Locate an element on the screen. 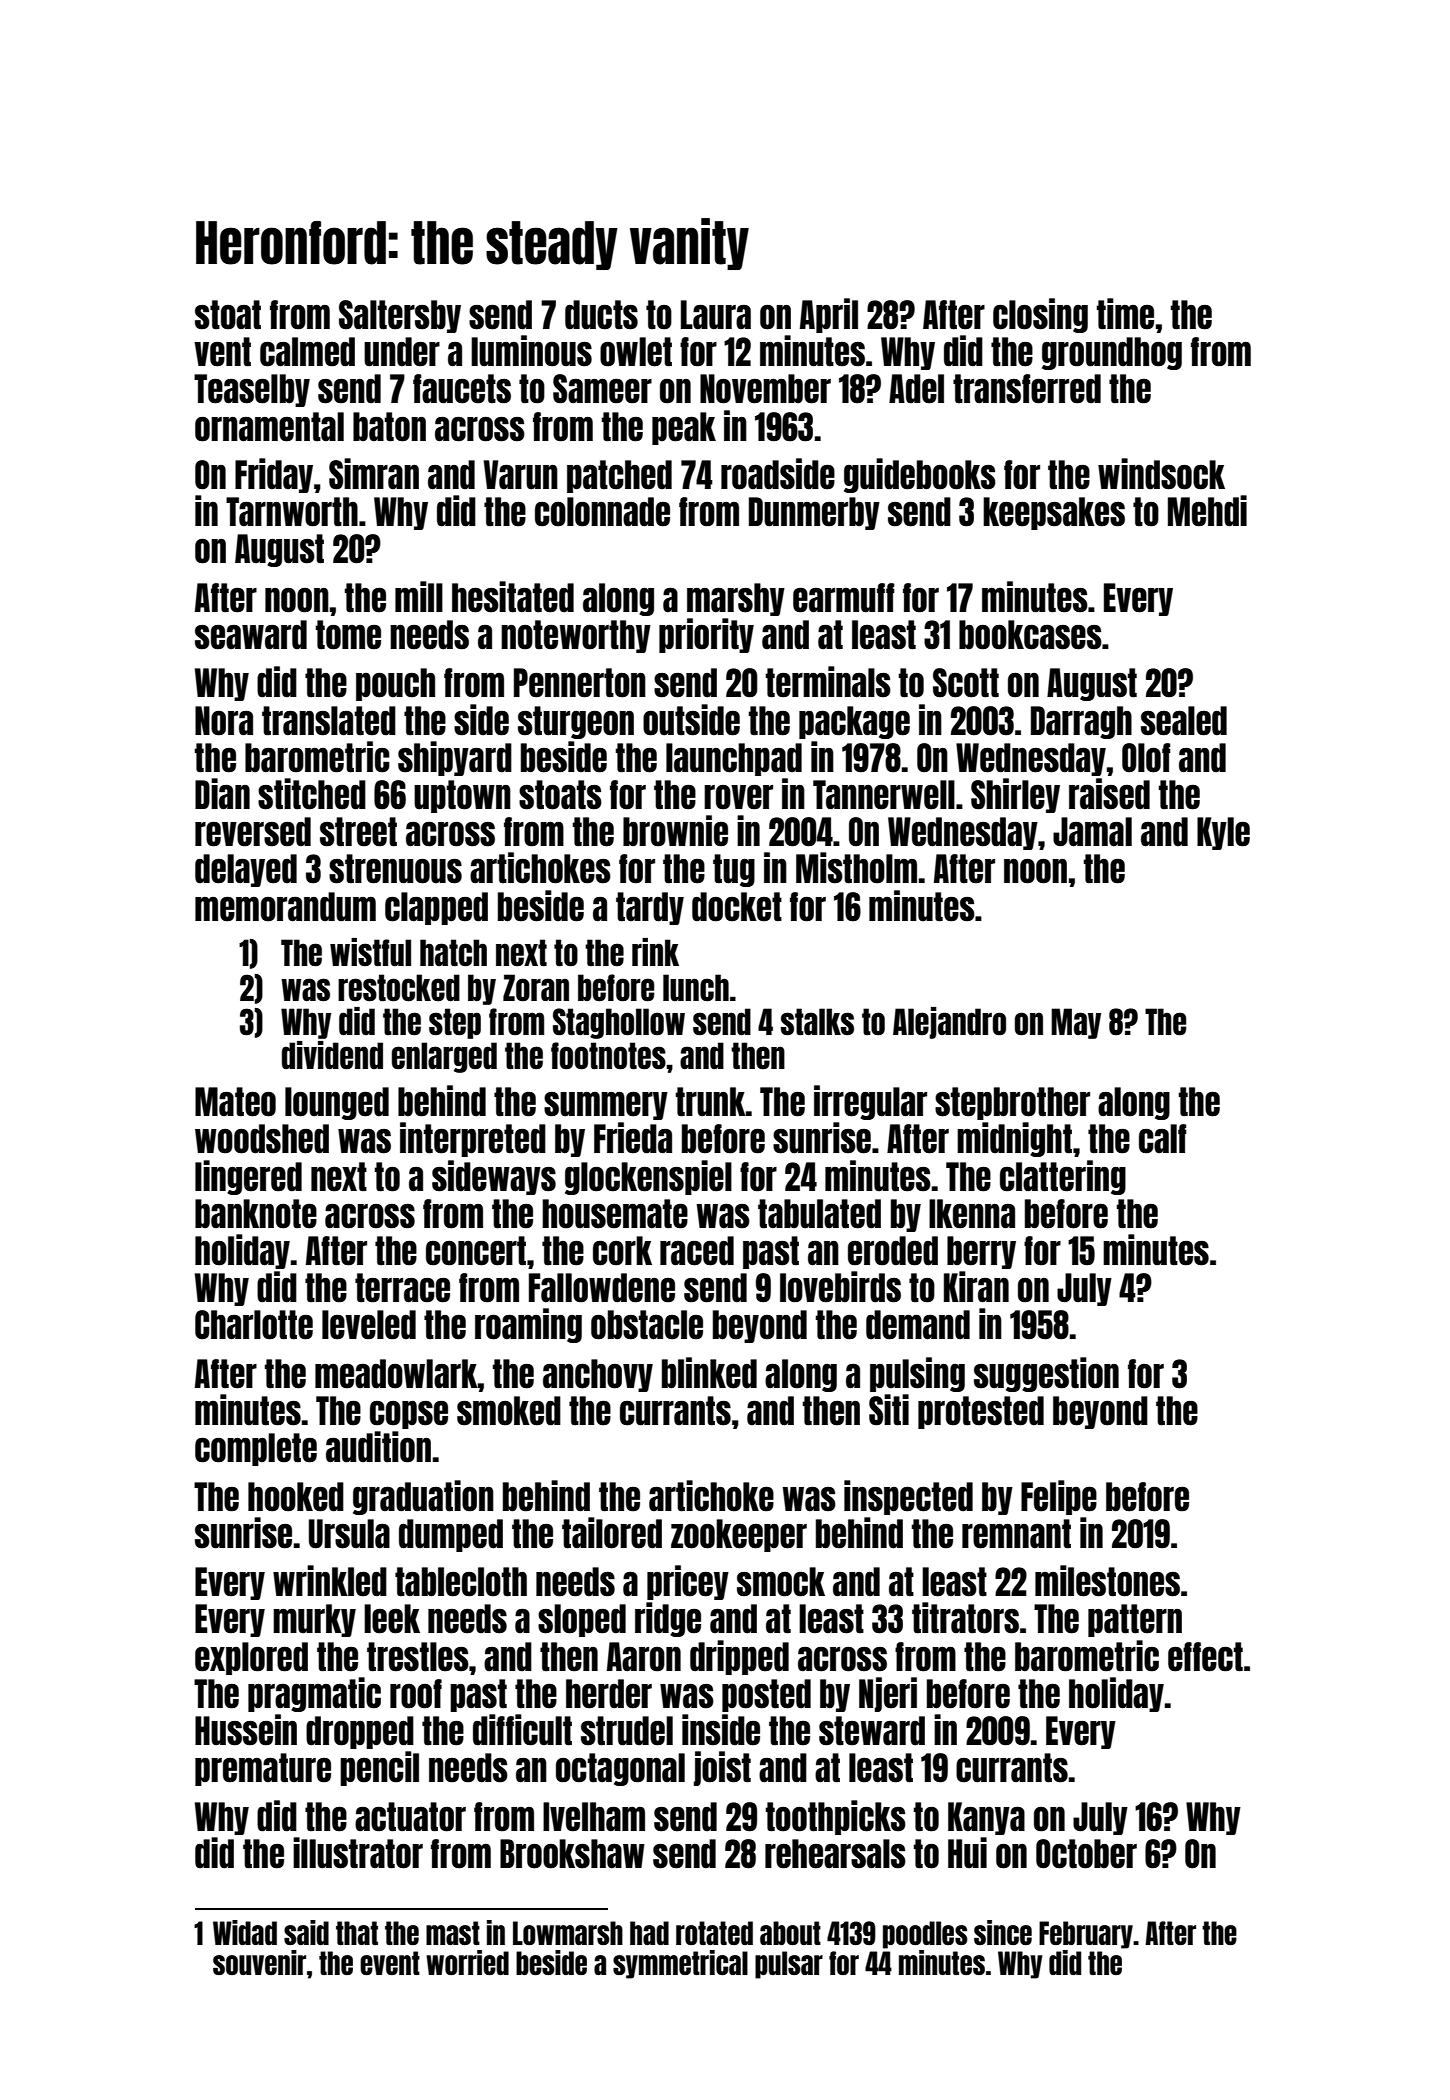 The image size is (1450, 2100). Jamal is located at coordinates (1092, 832).
